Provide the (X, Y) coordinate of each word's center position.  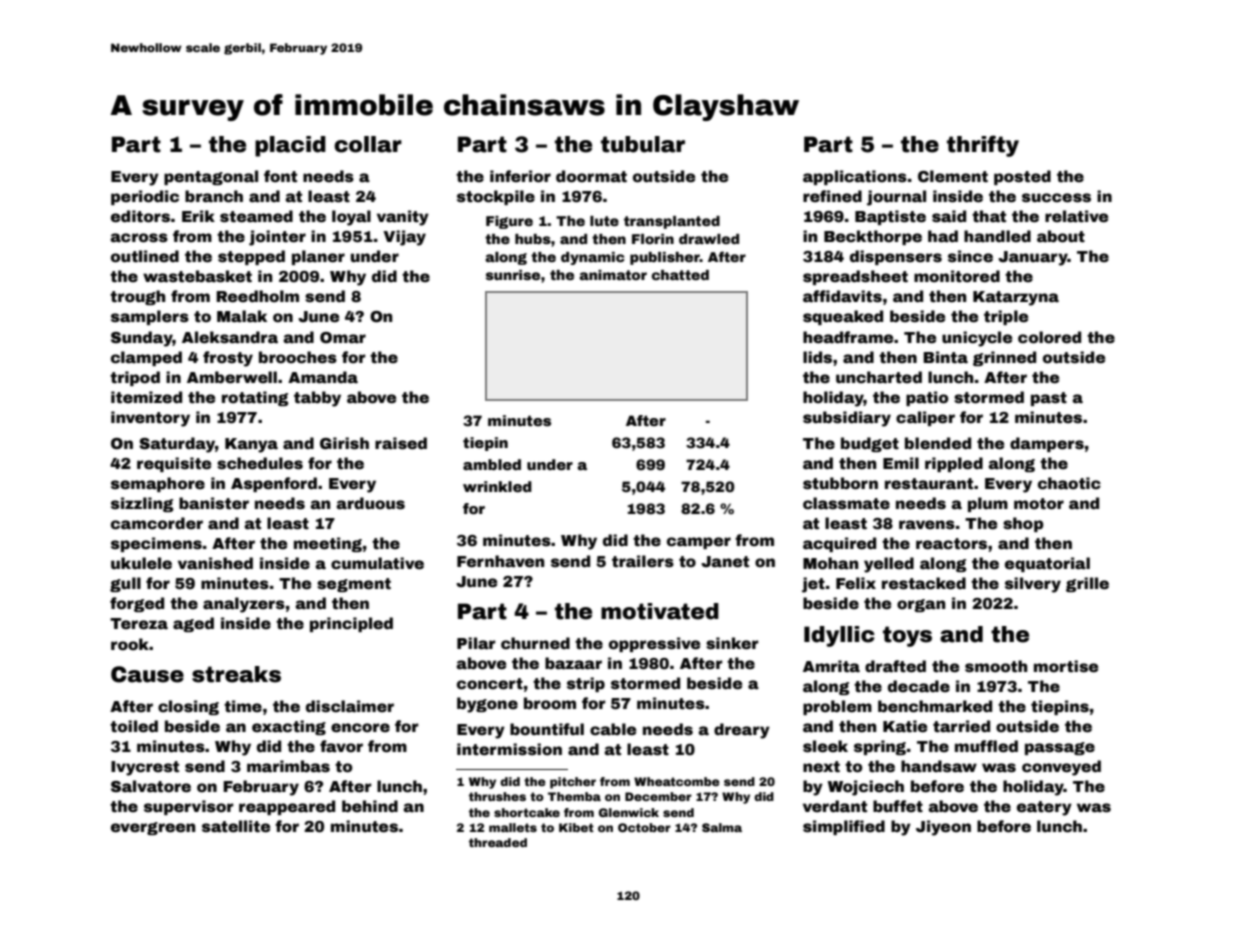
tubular (643, 144)
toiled (134, 726)
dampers (1047, 444)
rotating (255, 398)
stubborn (840, 483)
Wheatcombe (677, 781)
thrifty (983, 146)
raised (401, 443)
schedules (260, 463)
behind (370, 806)
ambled (492, 464)
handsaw (939, 766)
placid (290, 146)
